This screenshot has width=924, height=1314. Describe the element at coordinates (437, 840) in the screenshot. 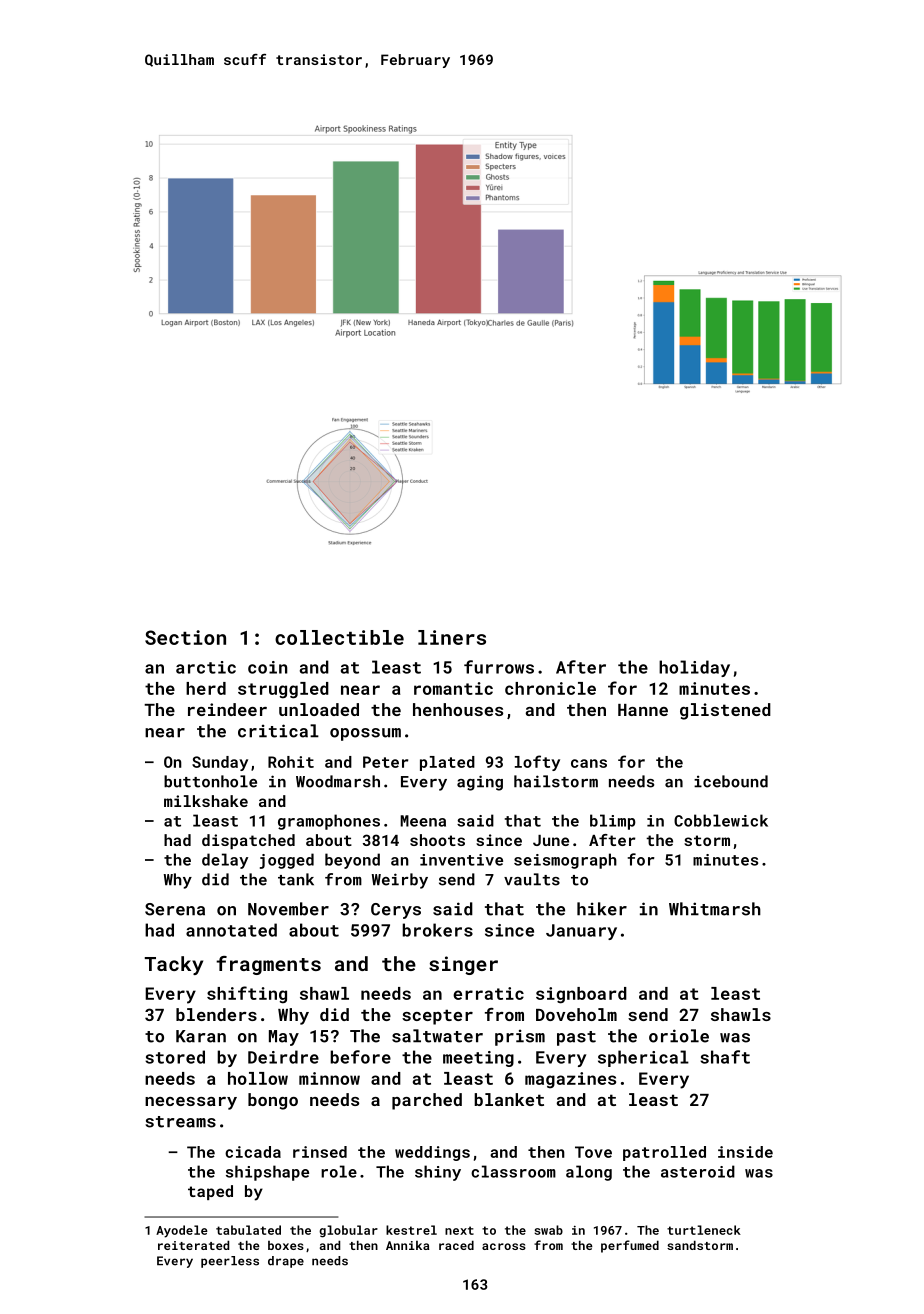

I see `shoots` at that location.
